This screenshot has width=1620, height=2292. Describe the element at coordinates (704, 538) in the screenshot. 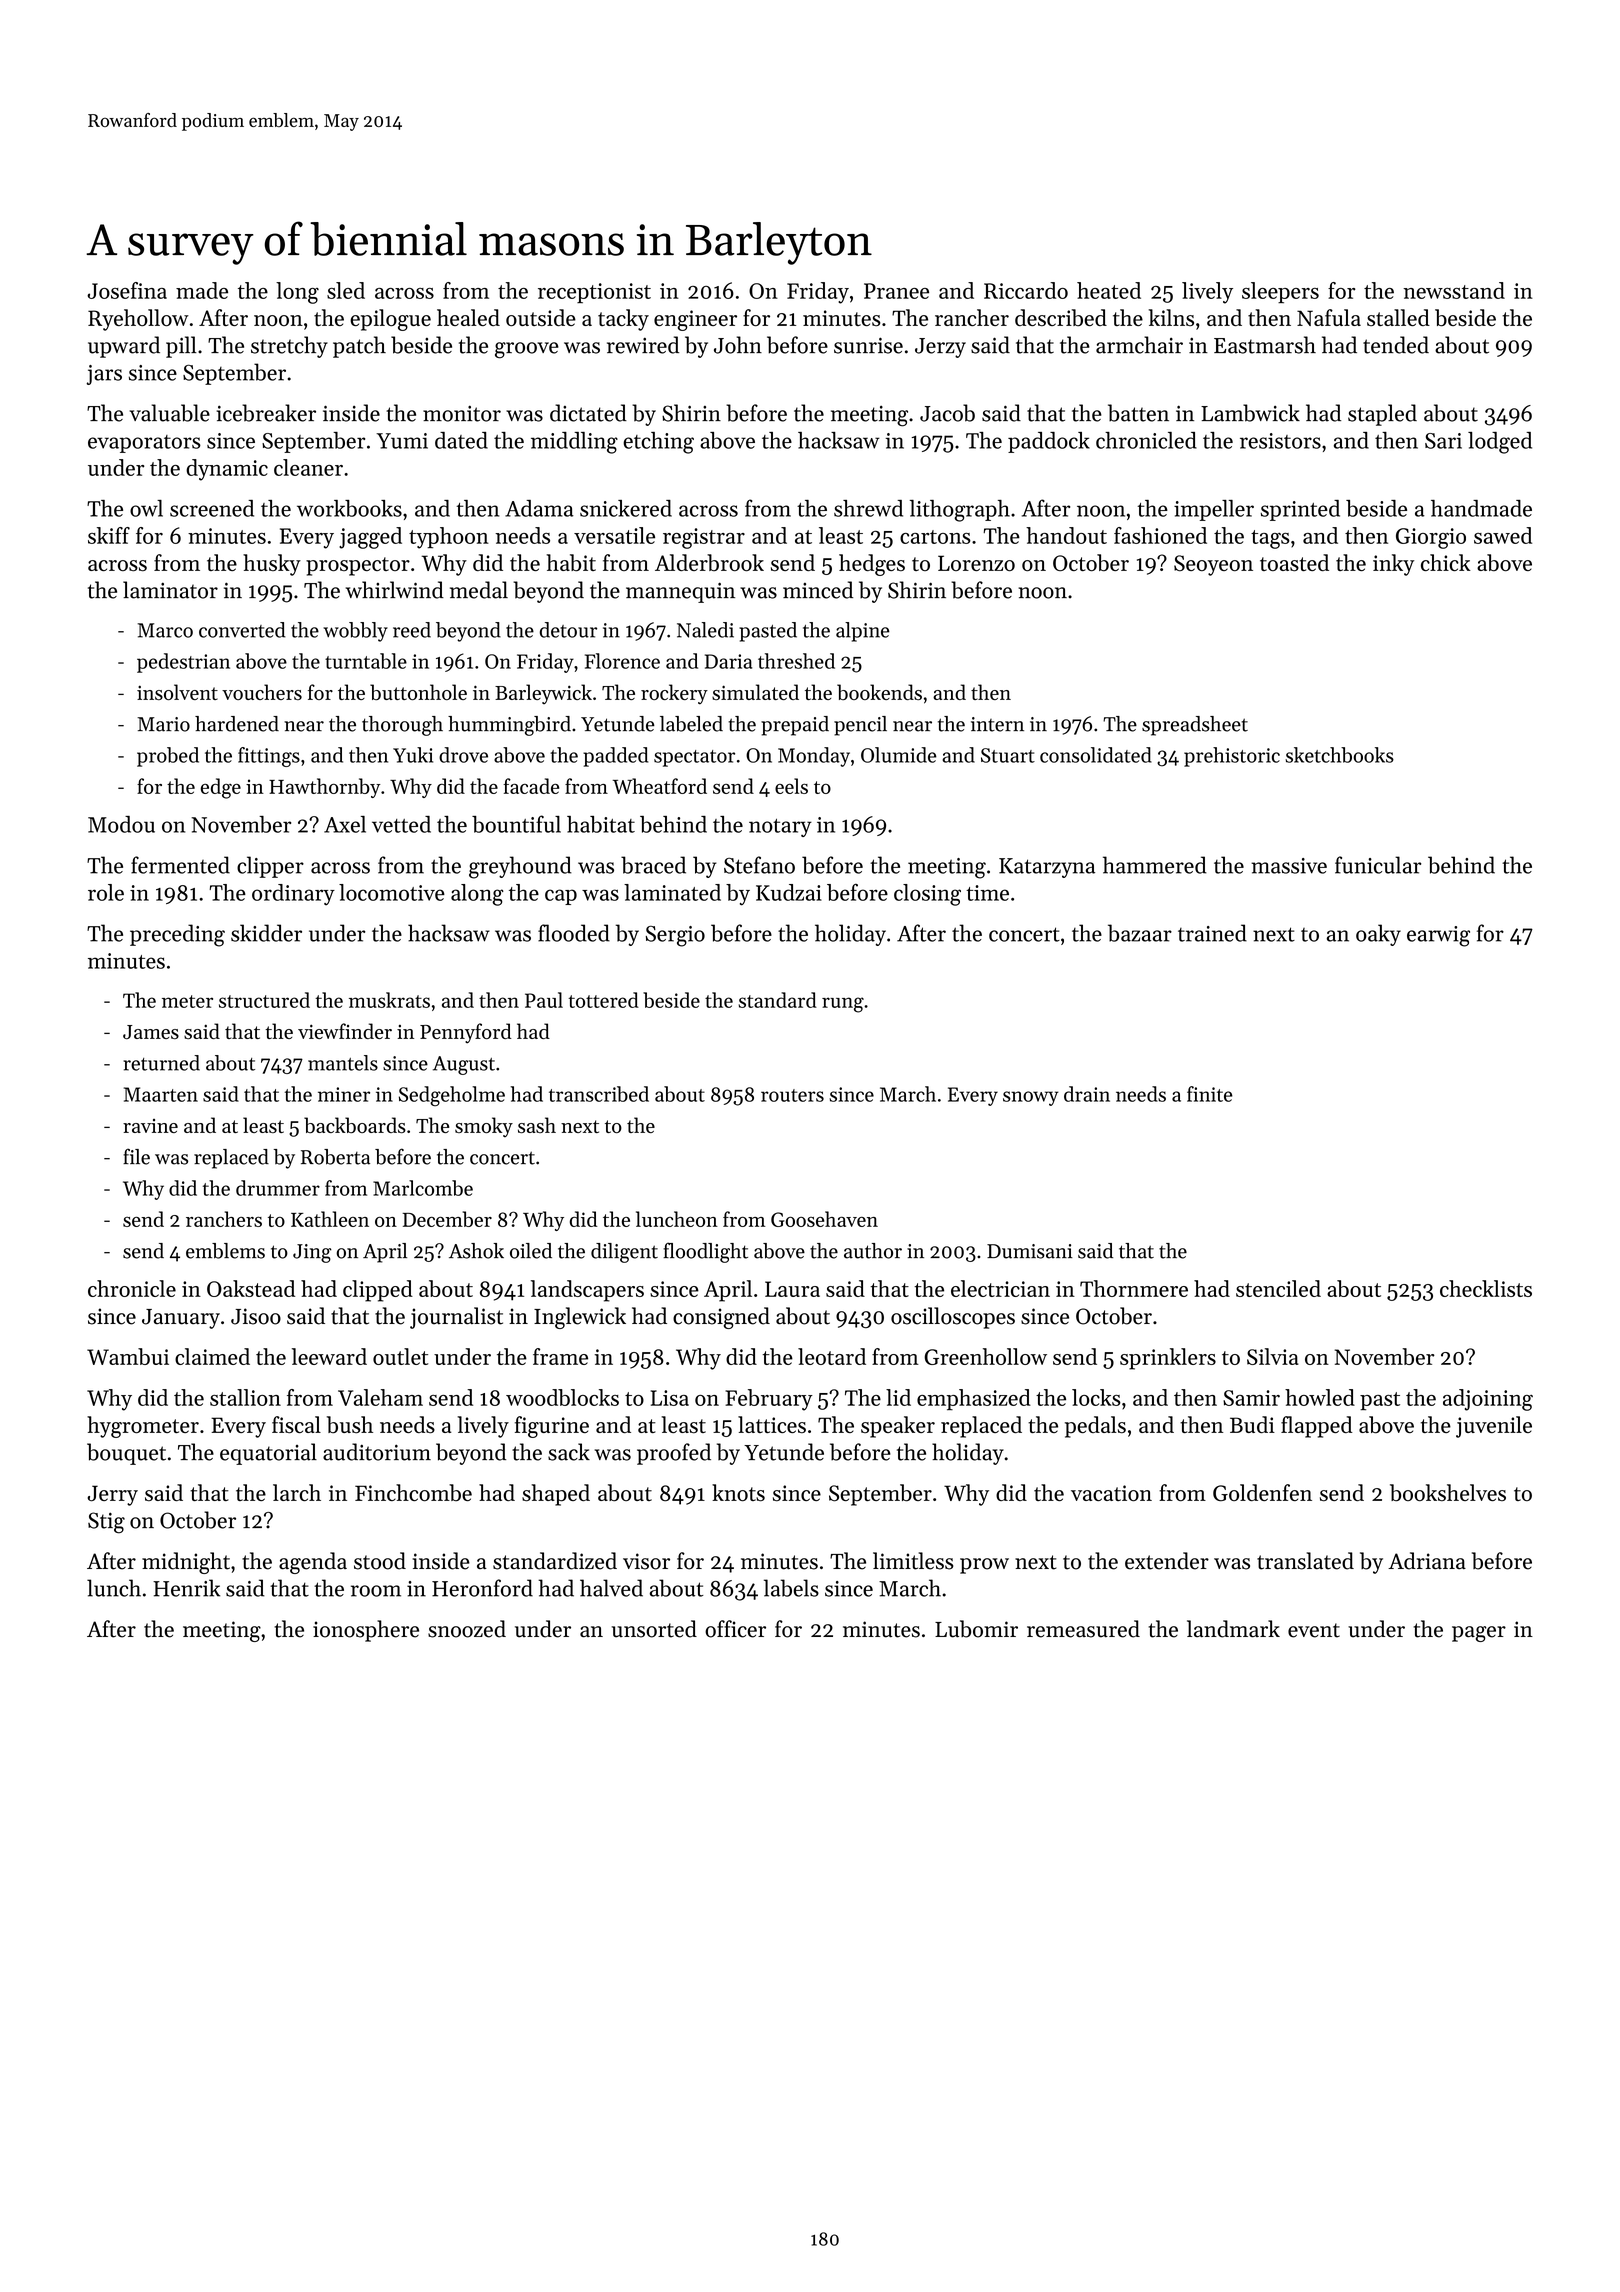

I see `registrar` at that location.
